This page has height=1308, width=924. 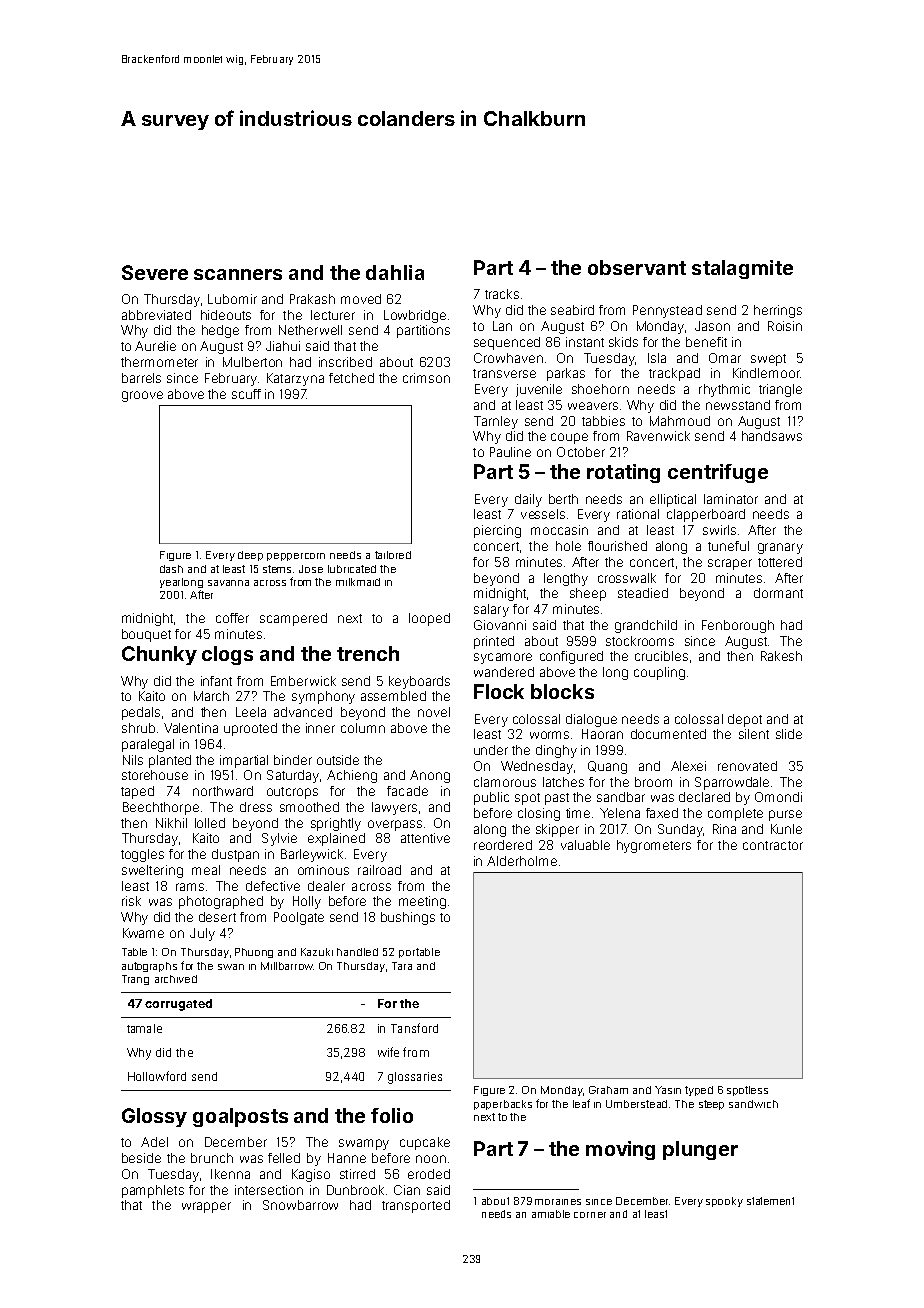 What do you see at coordinates (522, 861) in the page?
I see `Alderholme` at bounding box center [522, 861].
